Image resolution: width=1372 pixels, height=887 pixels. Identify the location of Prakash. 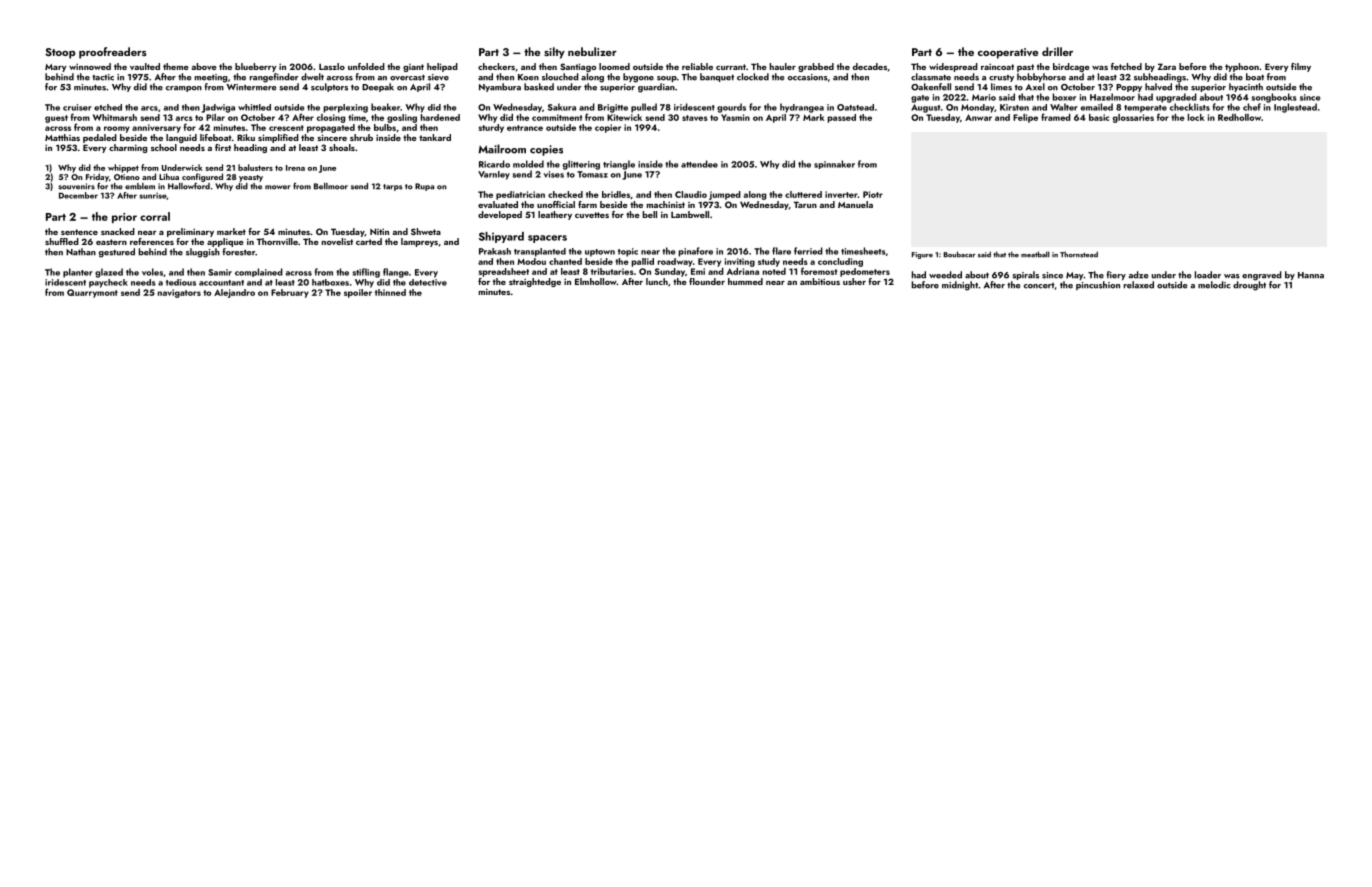
(495, 251).
